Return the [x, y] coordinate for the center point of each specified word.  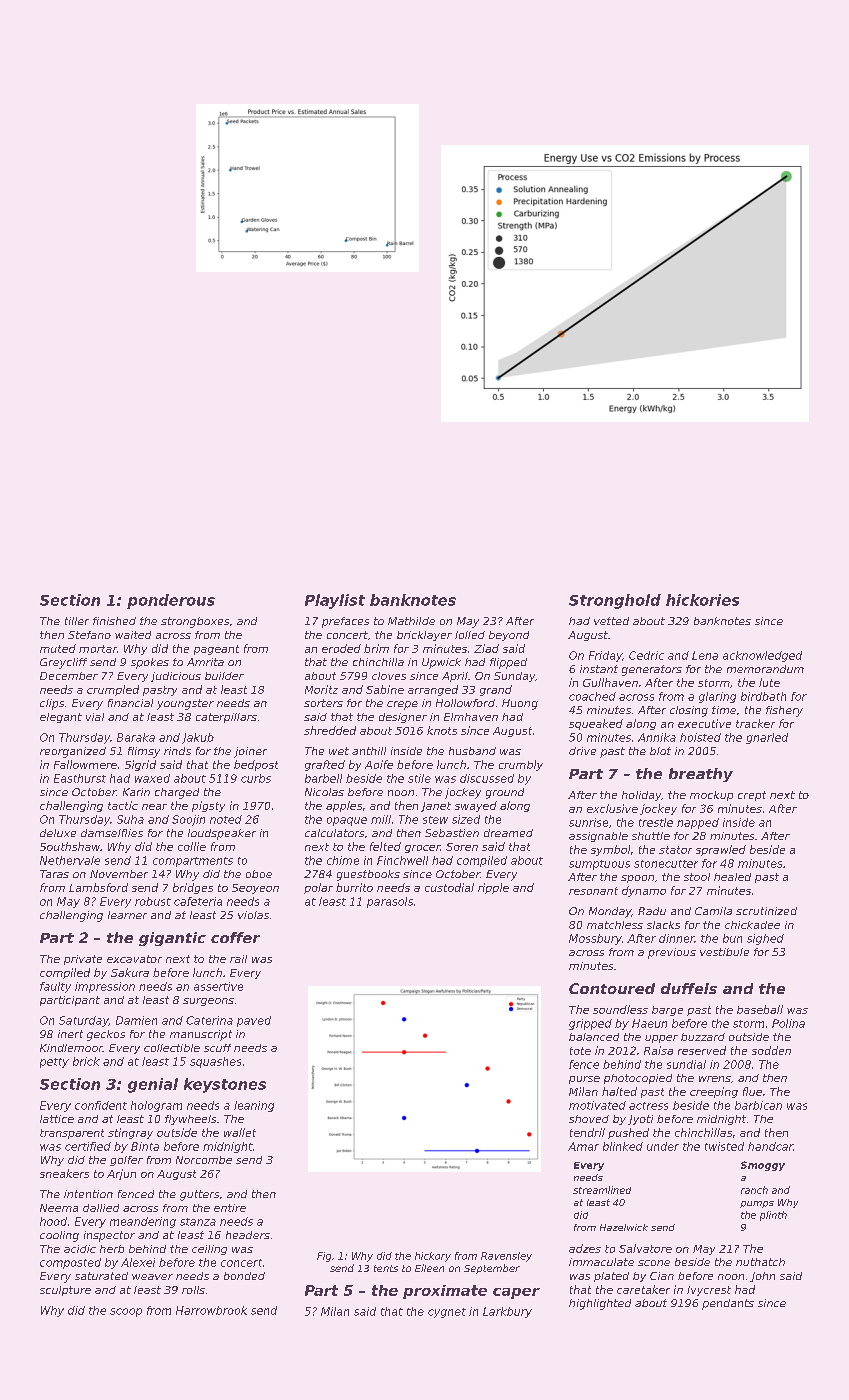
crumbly [521, 765]
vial [95, 717]
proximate [445, 1292]
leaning [254, 1106]
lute [769, 682]
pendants [728, 1304]
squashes [215, 1062]
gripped [590, 1024]
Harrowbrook [211, 1310]
